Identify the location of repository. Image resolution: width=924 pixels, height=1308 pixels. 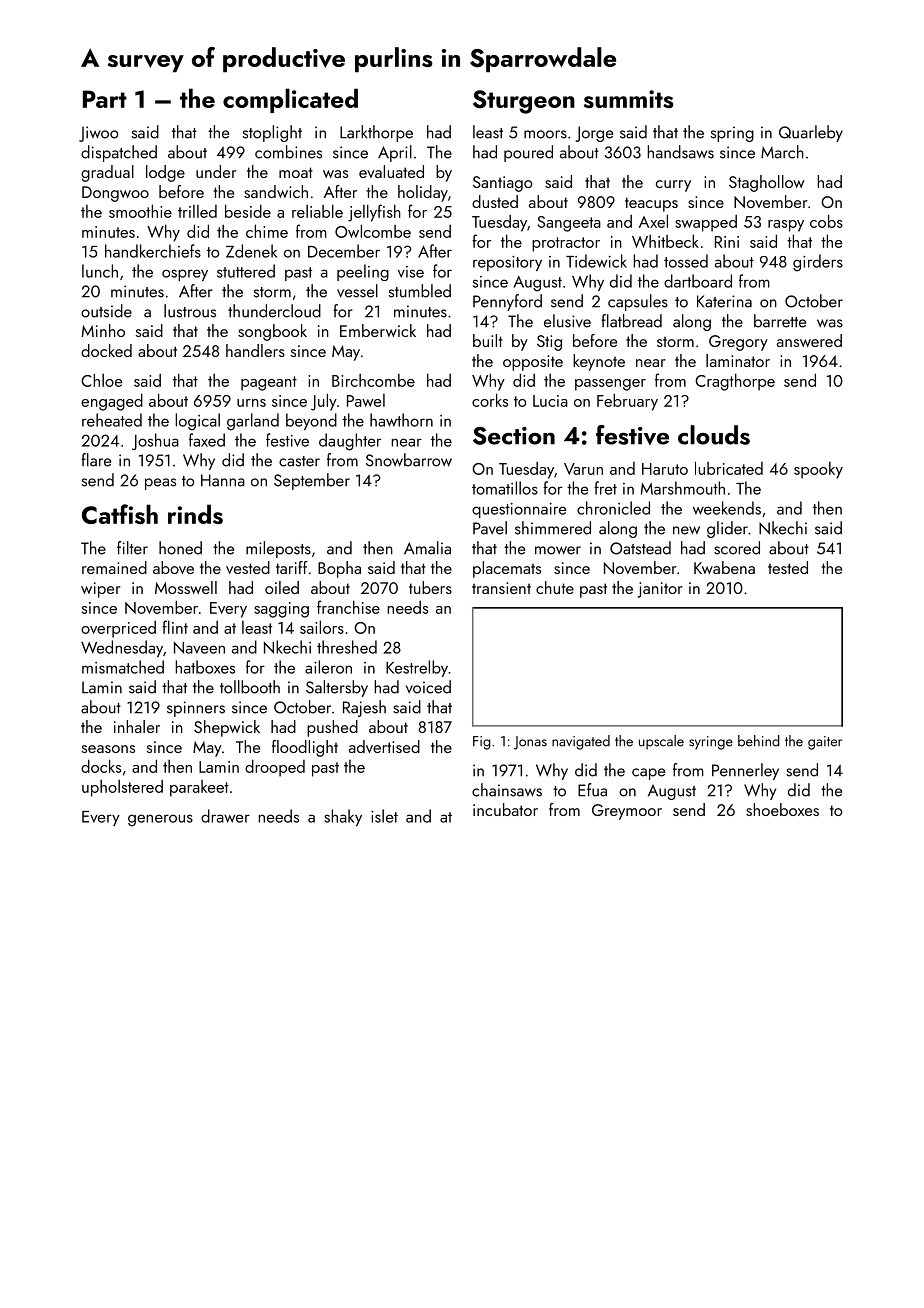
(507, 263).
